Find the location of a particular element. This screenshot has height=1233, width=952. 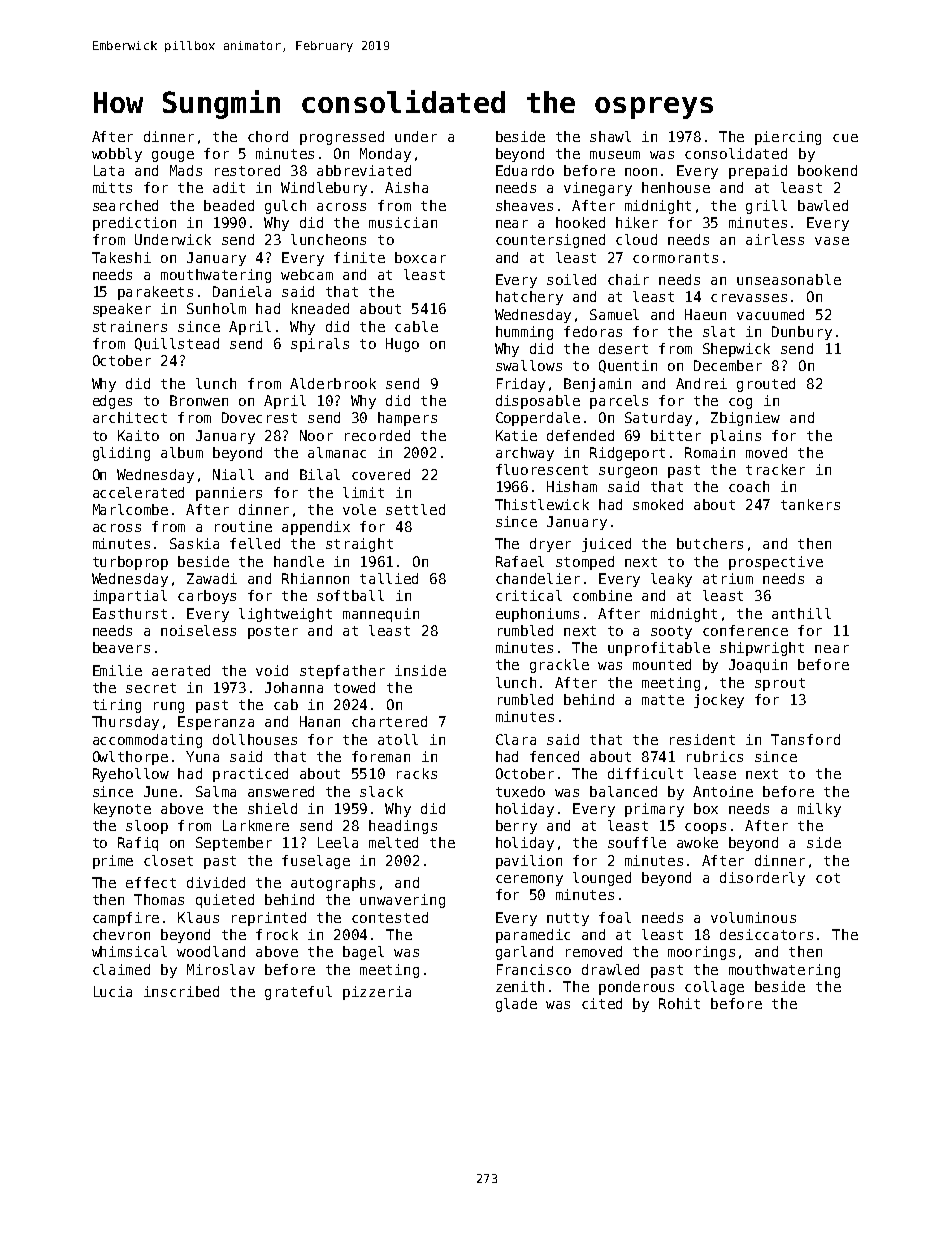

shawl is located at coordinates (610, 136).
